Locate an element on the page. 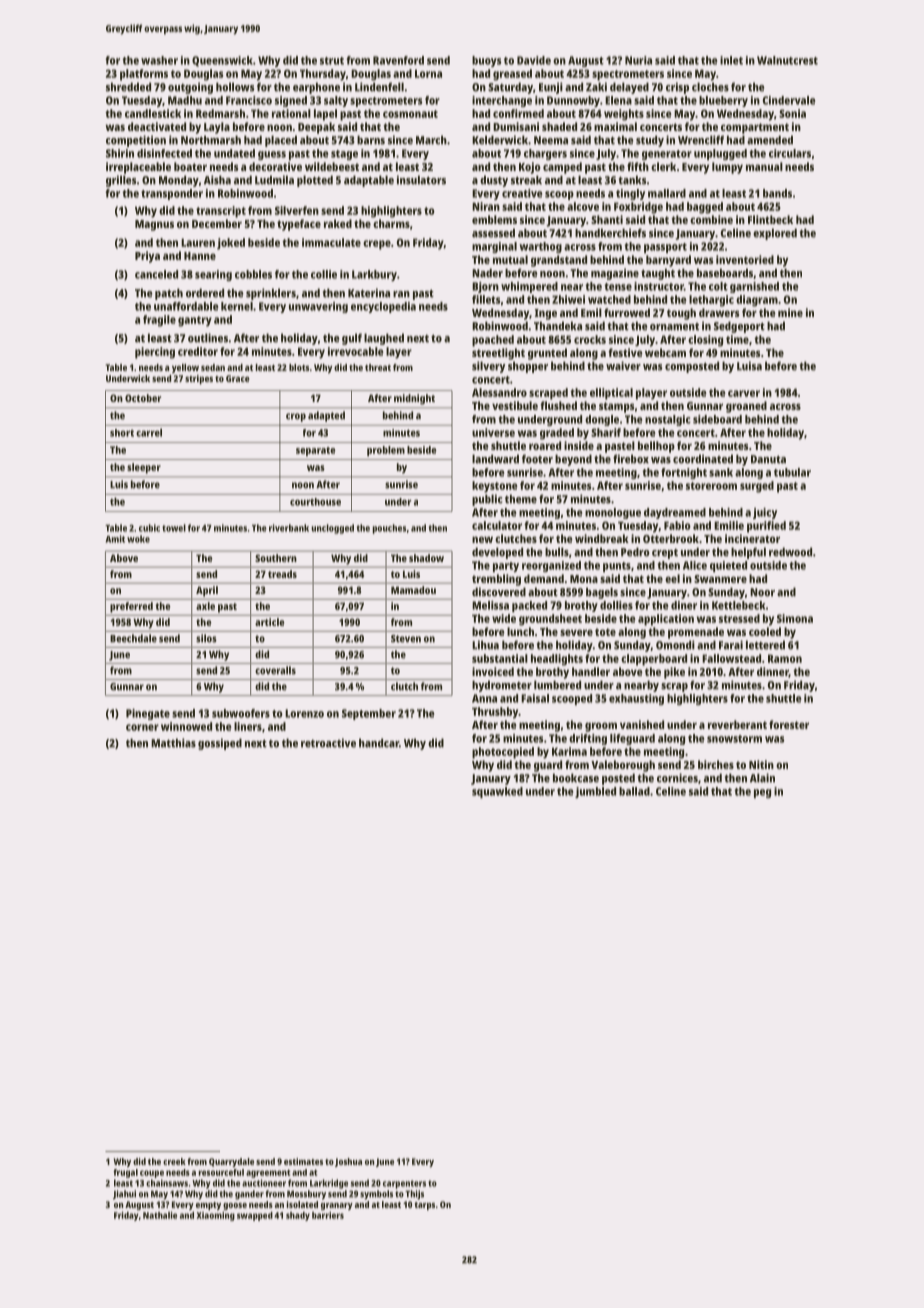  squawked is located at coordinates (497, 792).
